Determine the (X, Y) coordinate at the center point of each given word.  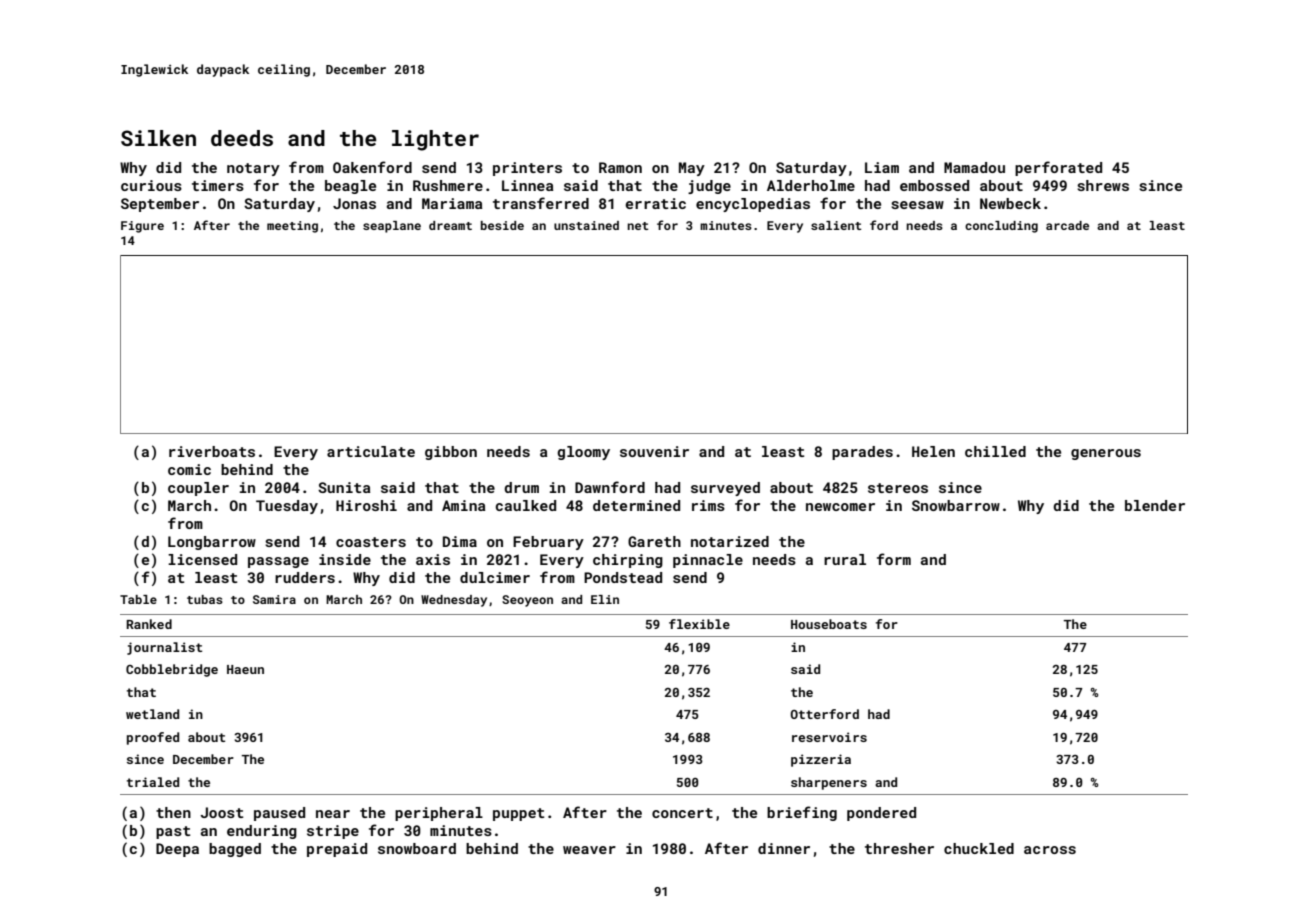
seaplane (392, 227)
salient (836, 225)
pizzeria (821, 760)
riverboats (212, 451)
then (173, 812)
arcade (1067, 225)
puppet (518, 814)
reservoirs (829, 737)
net (637, 226)
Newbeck (1010, 203)
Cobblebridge (172, 670)
